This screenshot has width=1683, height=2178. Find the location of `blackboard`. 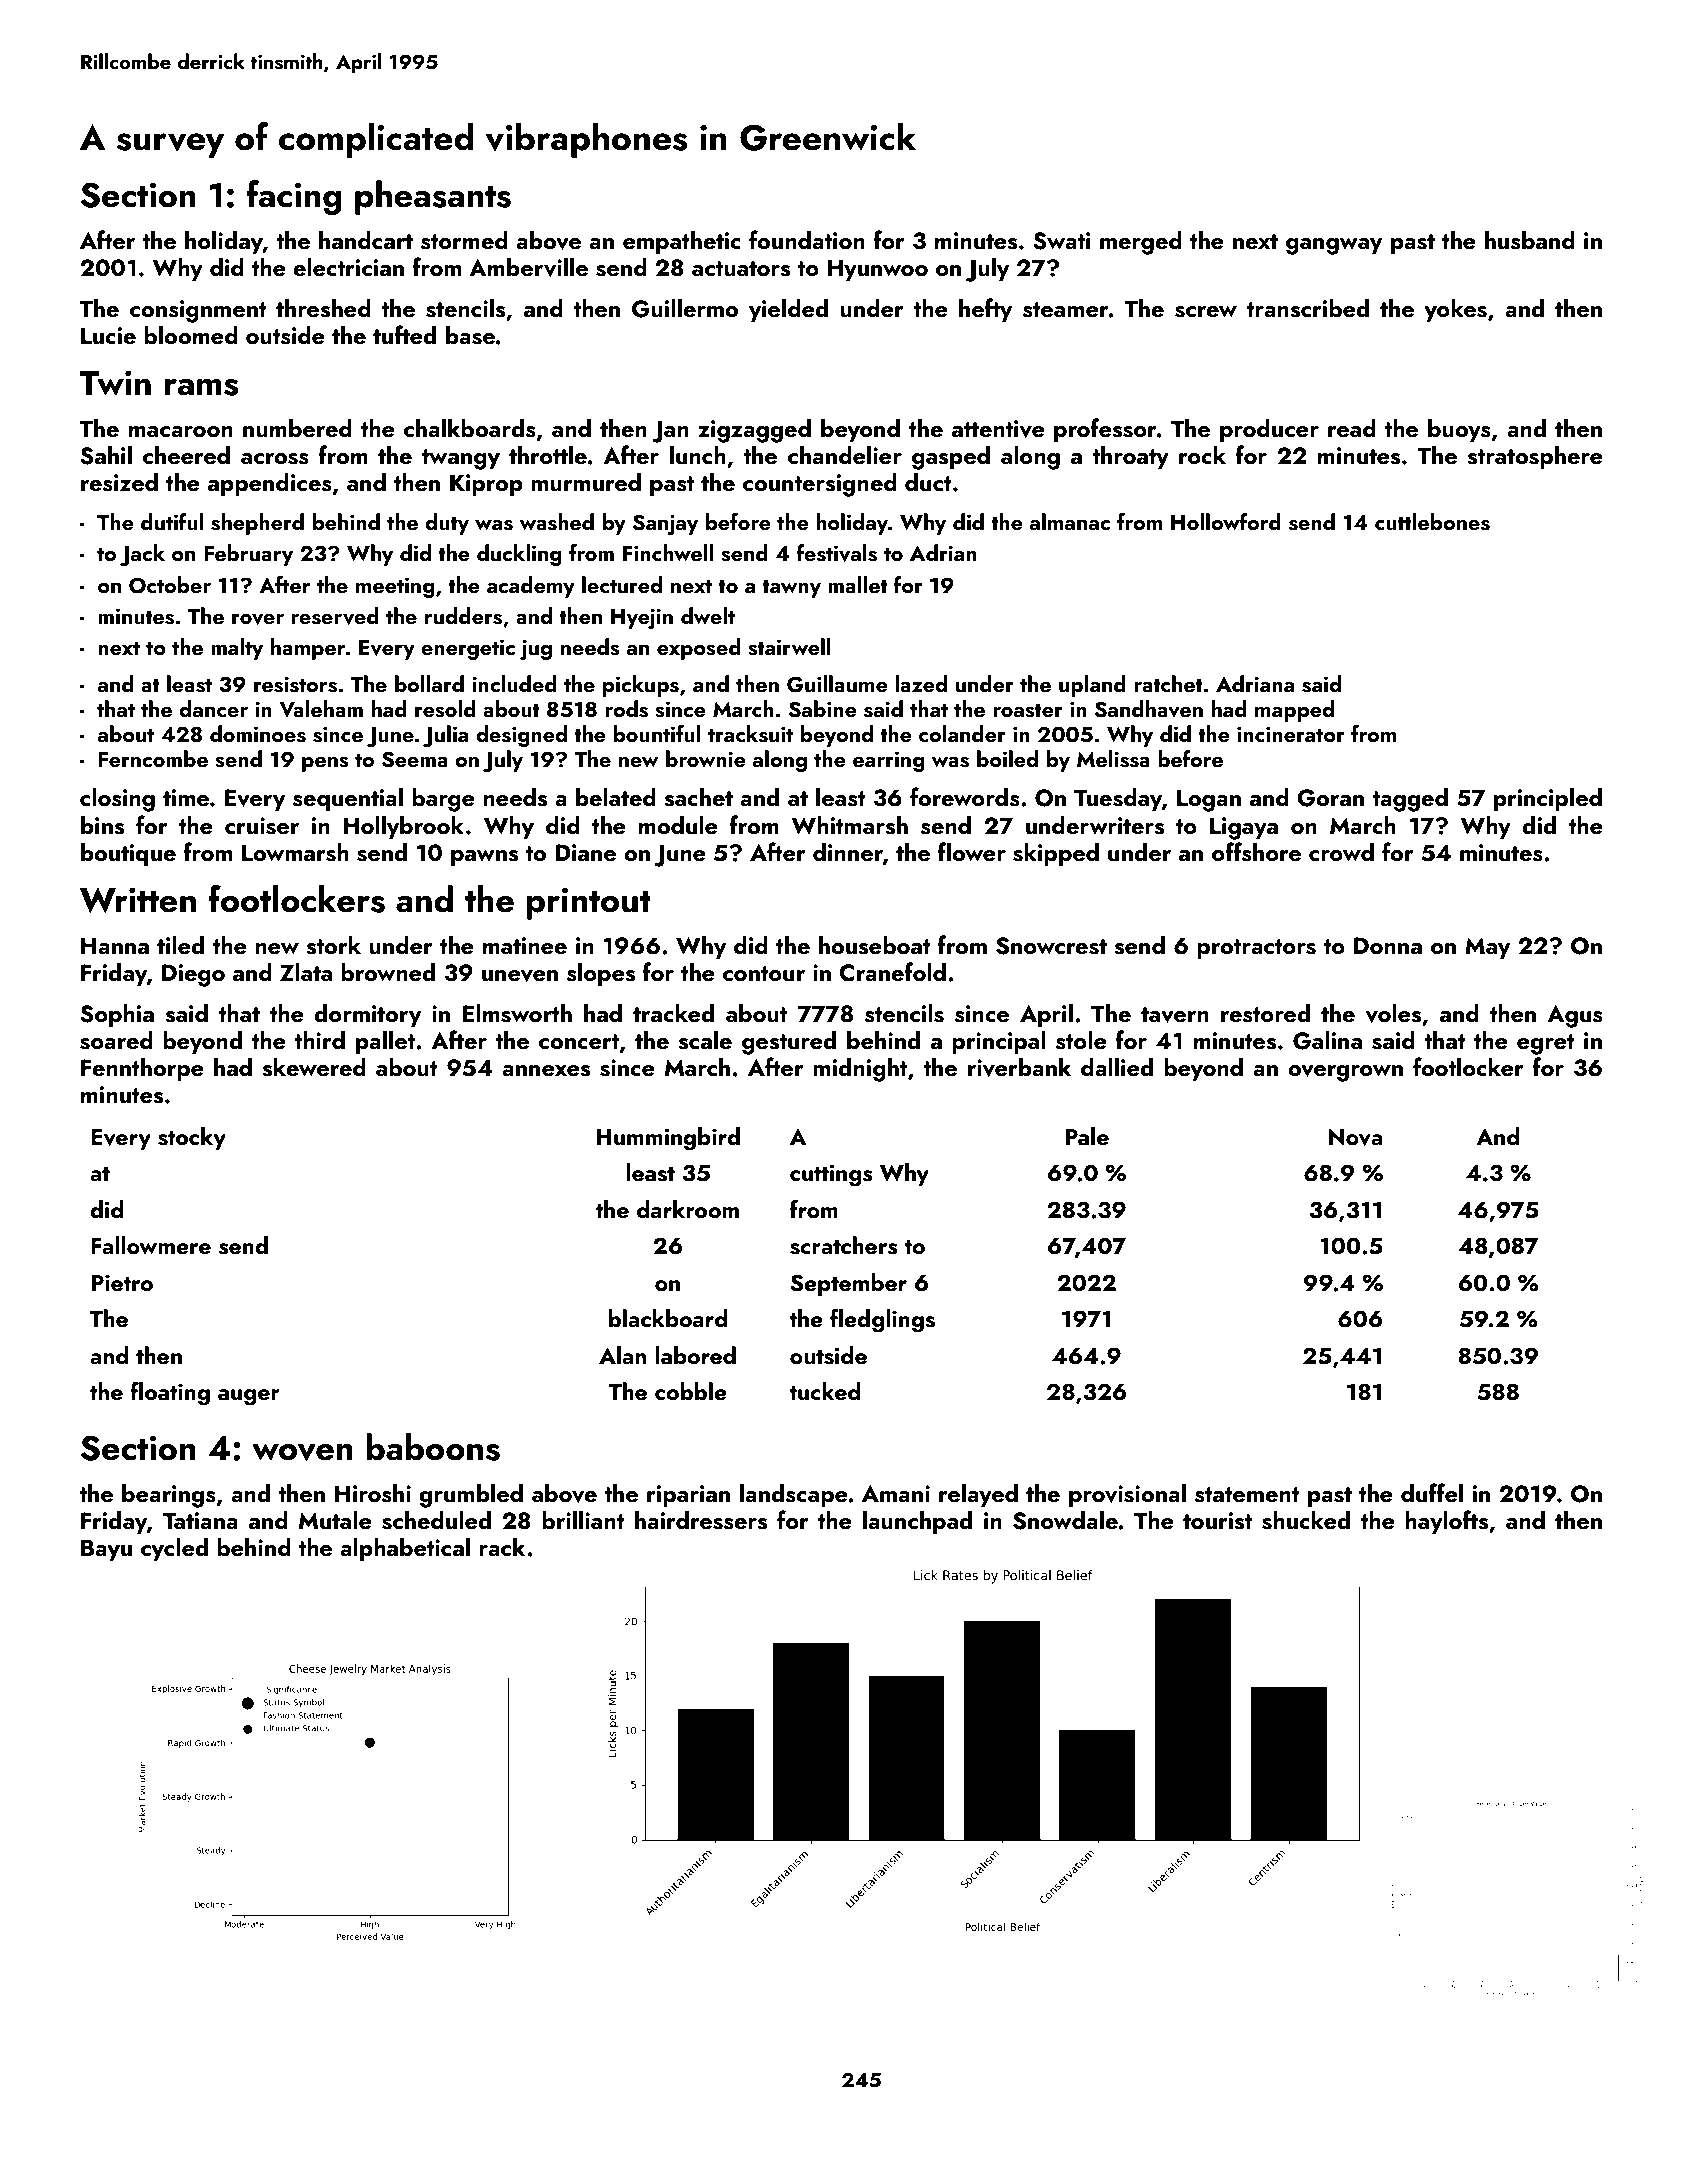

blackboard is located at coordinates (668, 1318).
